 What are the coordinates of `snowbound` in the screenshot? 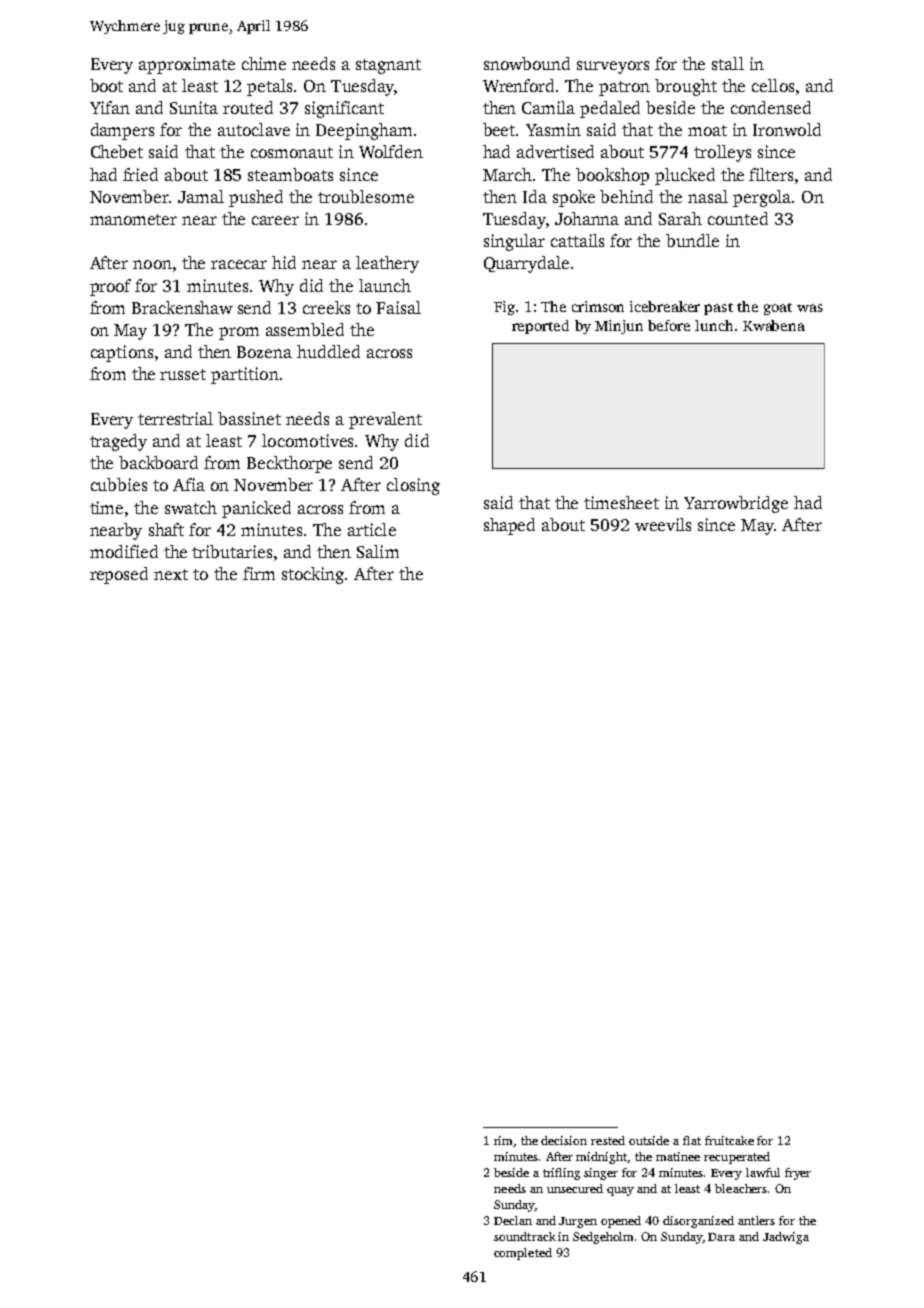 It's located at (527, 63).
